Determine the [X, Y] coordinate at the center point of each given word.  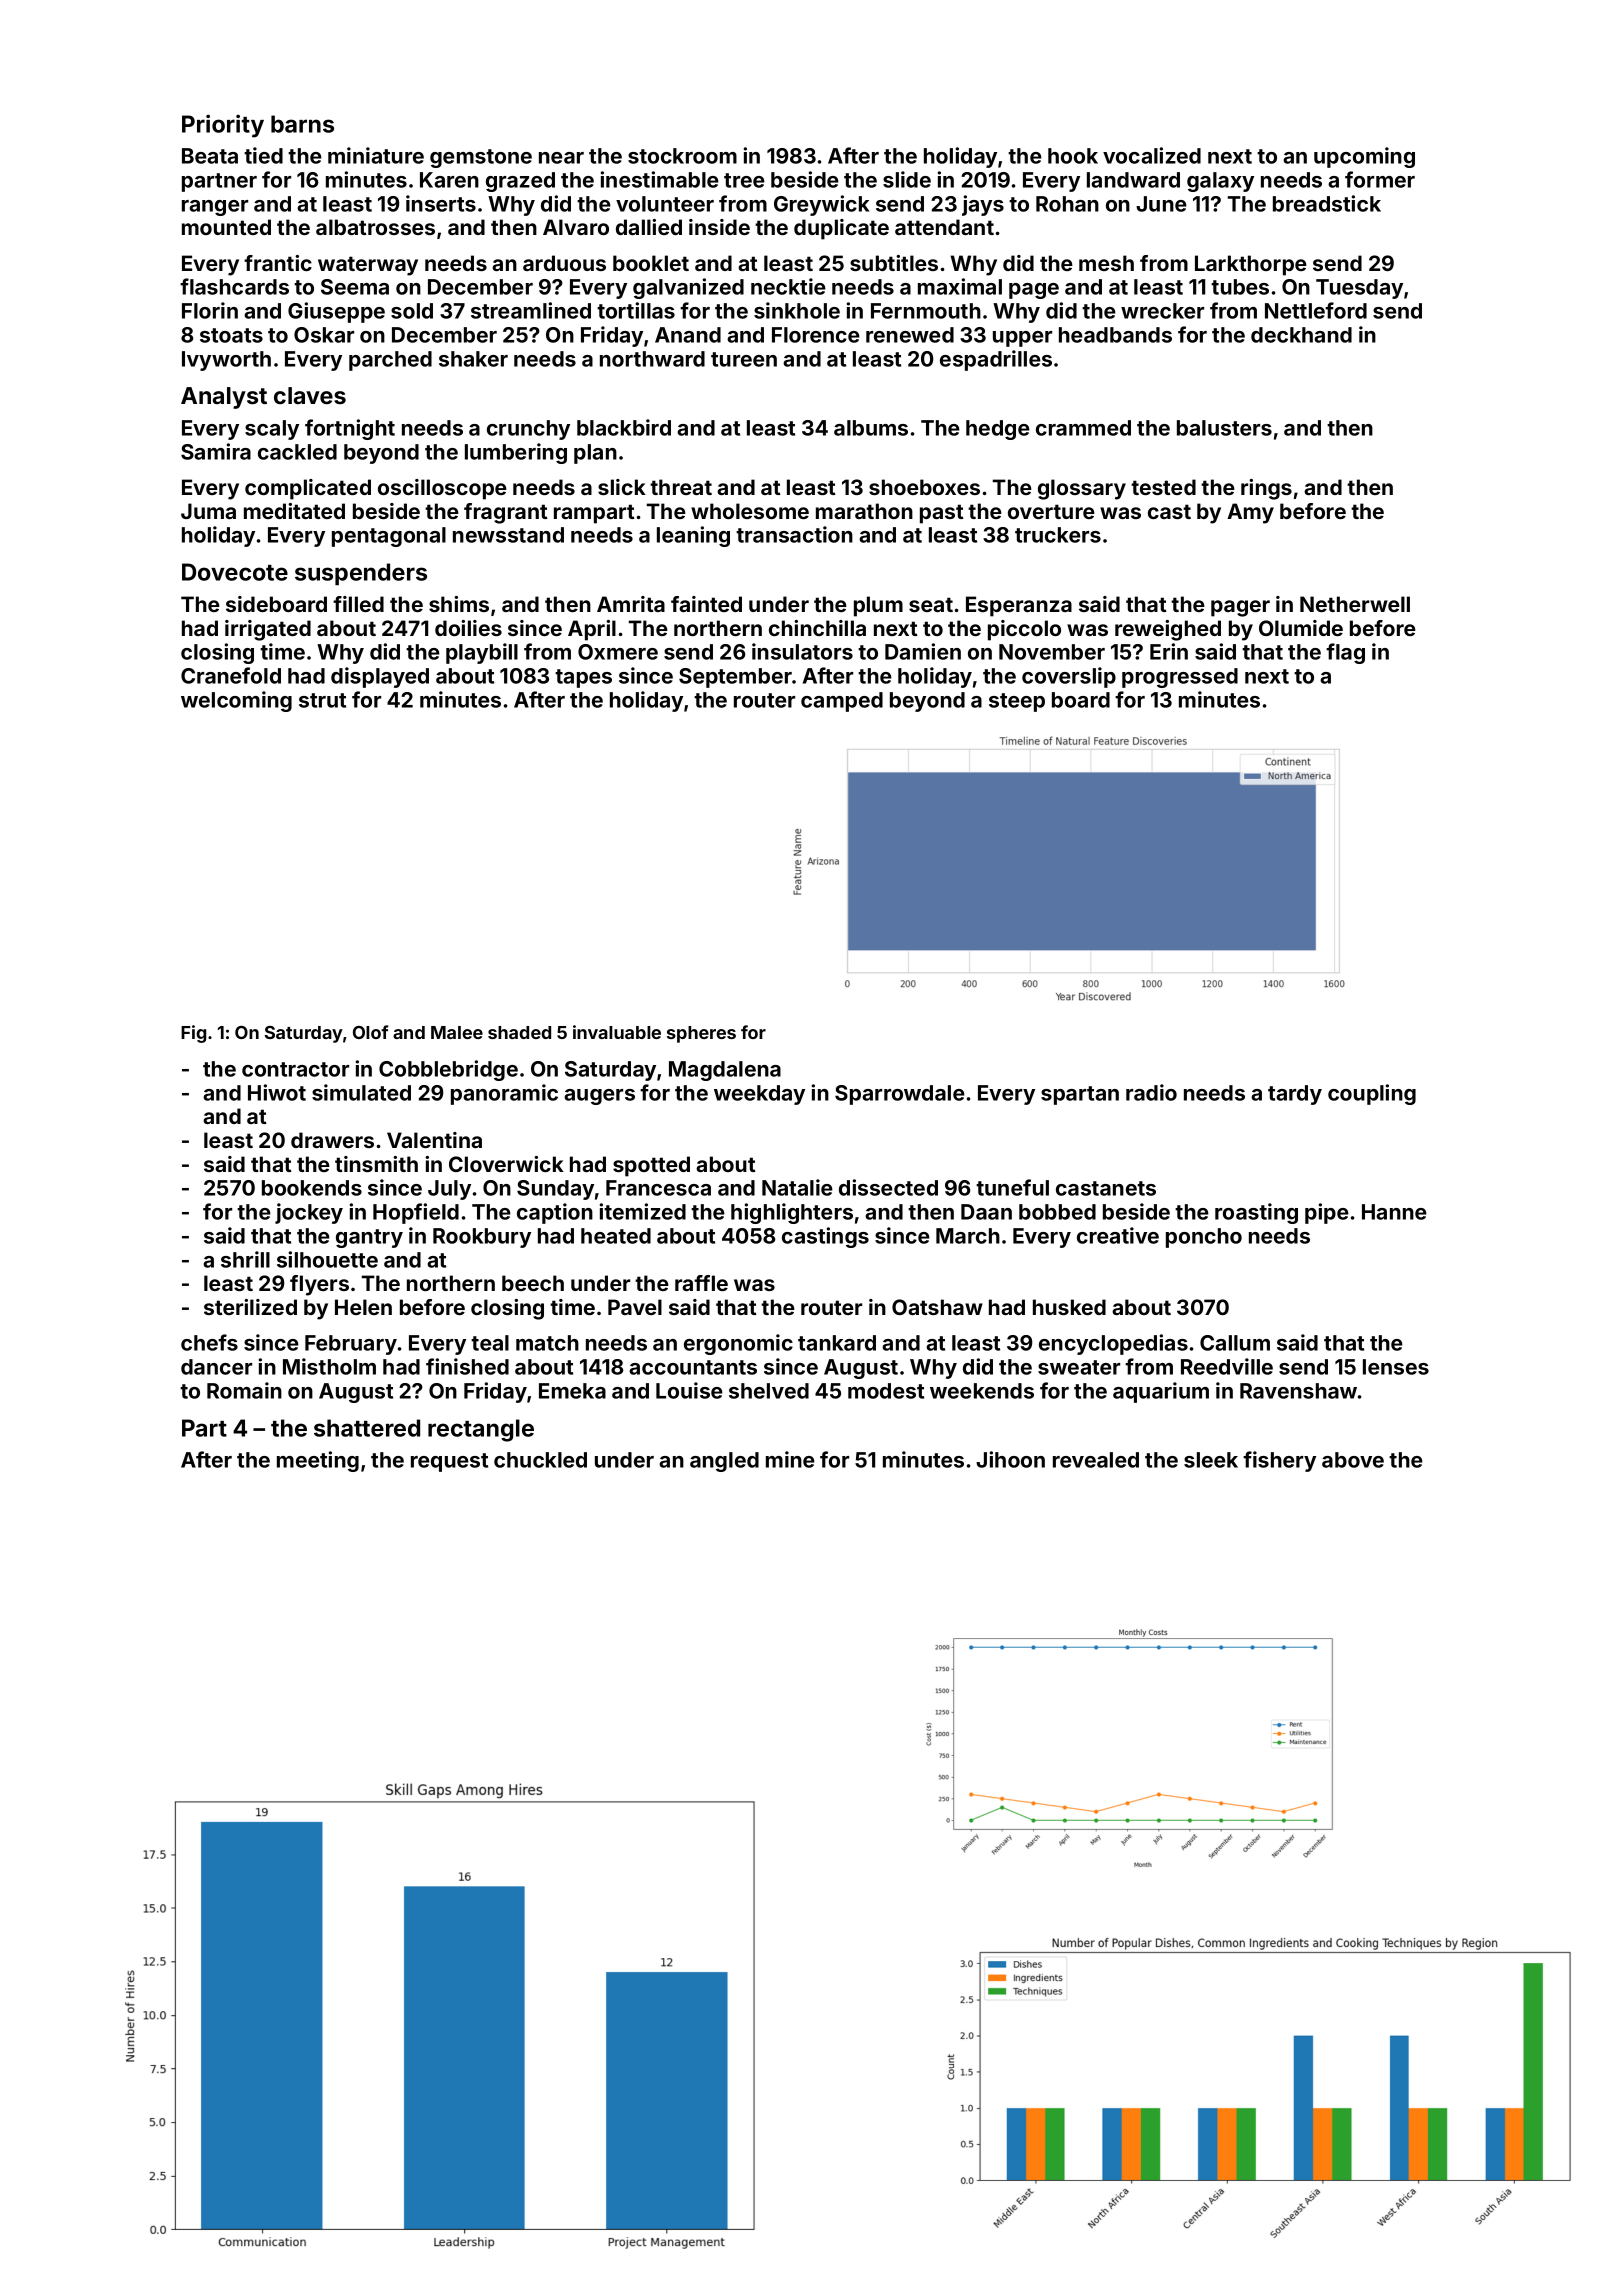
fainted [706, 604]
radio [1151, 1092]
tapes [583, 678]
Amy [1250, 513]
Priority [223, 126]
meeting [318, 1461]
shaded [519, 1032]
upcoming [1364, 157]
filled [358, 604]
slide [907, 179]
